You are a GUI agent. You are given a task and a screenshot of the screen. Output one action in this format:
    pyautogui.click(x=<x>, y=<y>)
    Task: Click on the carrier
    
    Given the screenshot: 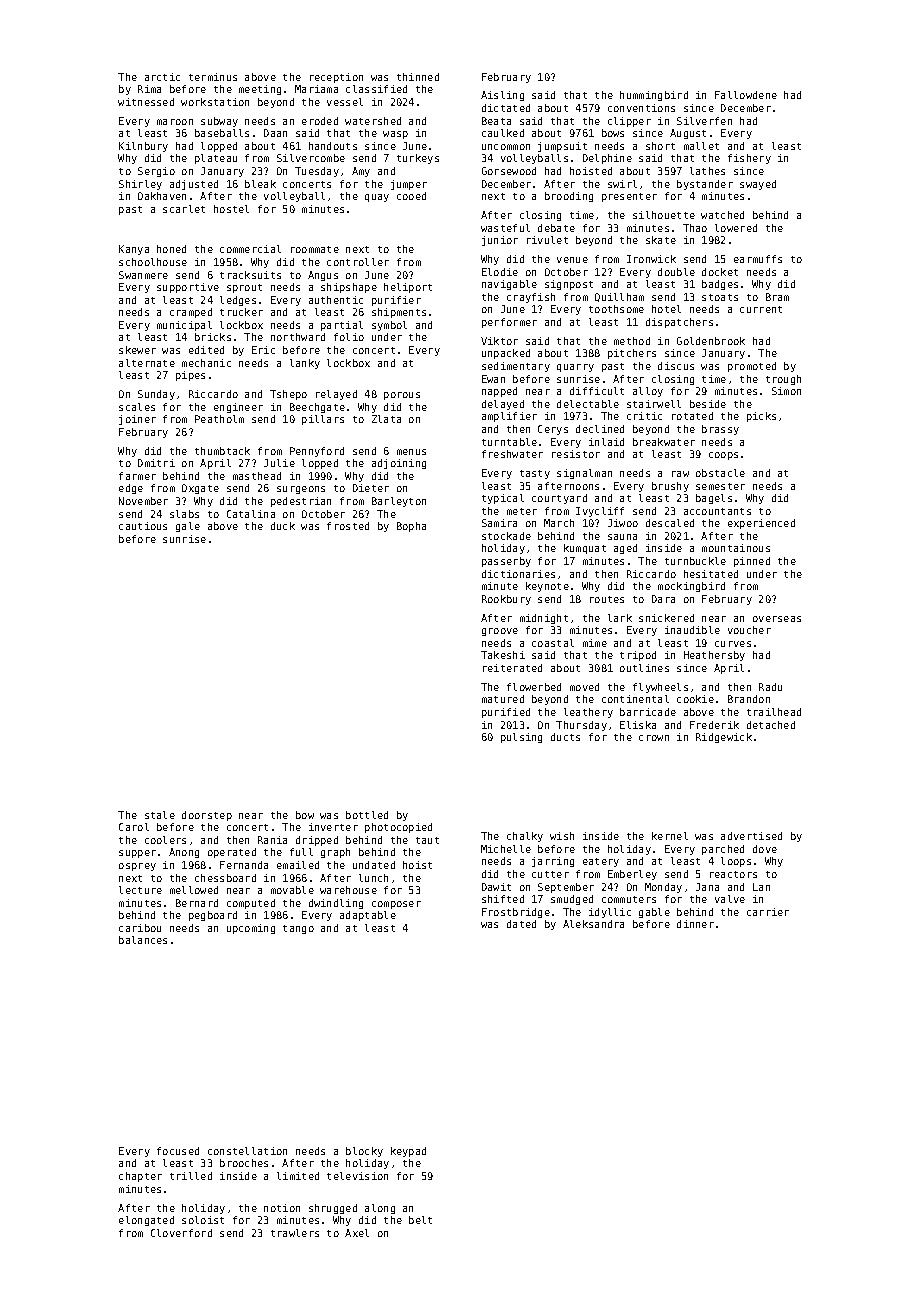 What is the action you would take?
    pyautogui.click(x=768, y=912)
